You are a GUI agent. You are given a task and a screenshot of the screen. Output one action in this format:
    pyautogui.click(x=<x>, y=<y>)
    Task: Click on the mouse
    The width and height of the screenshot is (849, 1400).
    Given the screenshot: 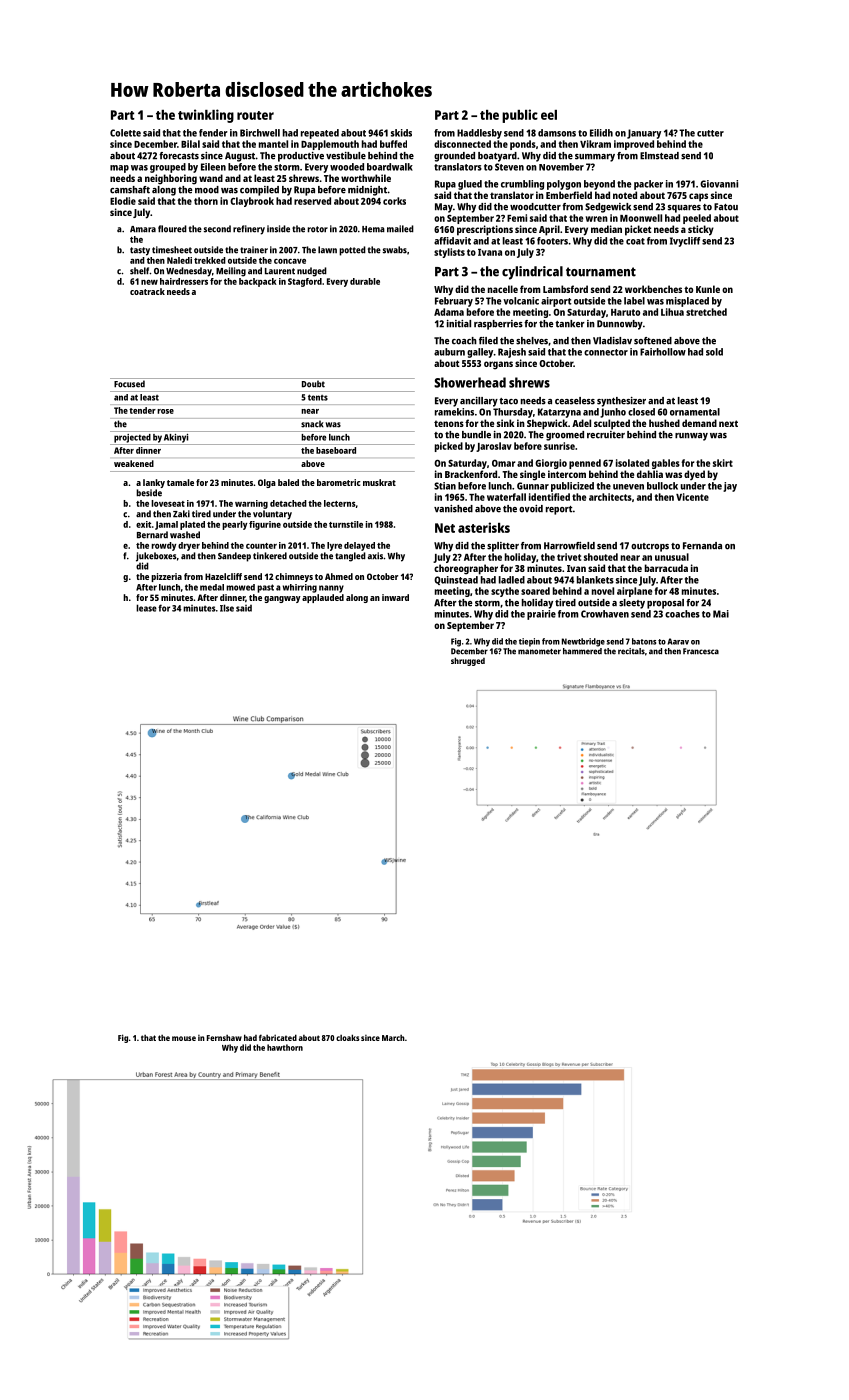 What is the action you would take?
    pyautogui.click(x=184, y=1038)
